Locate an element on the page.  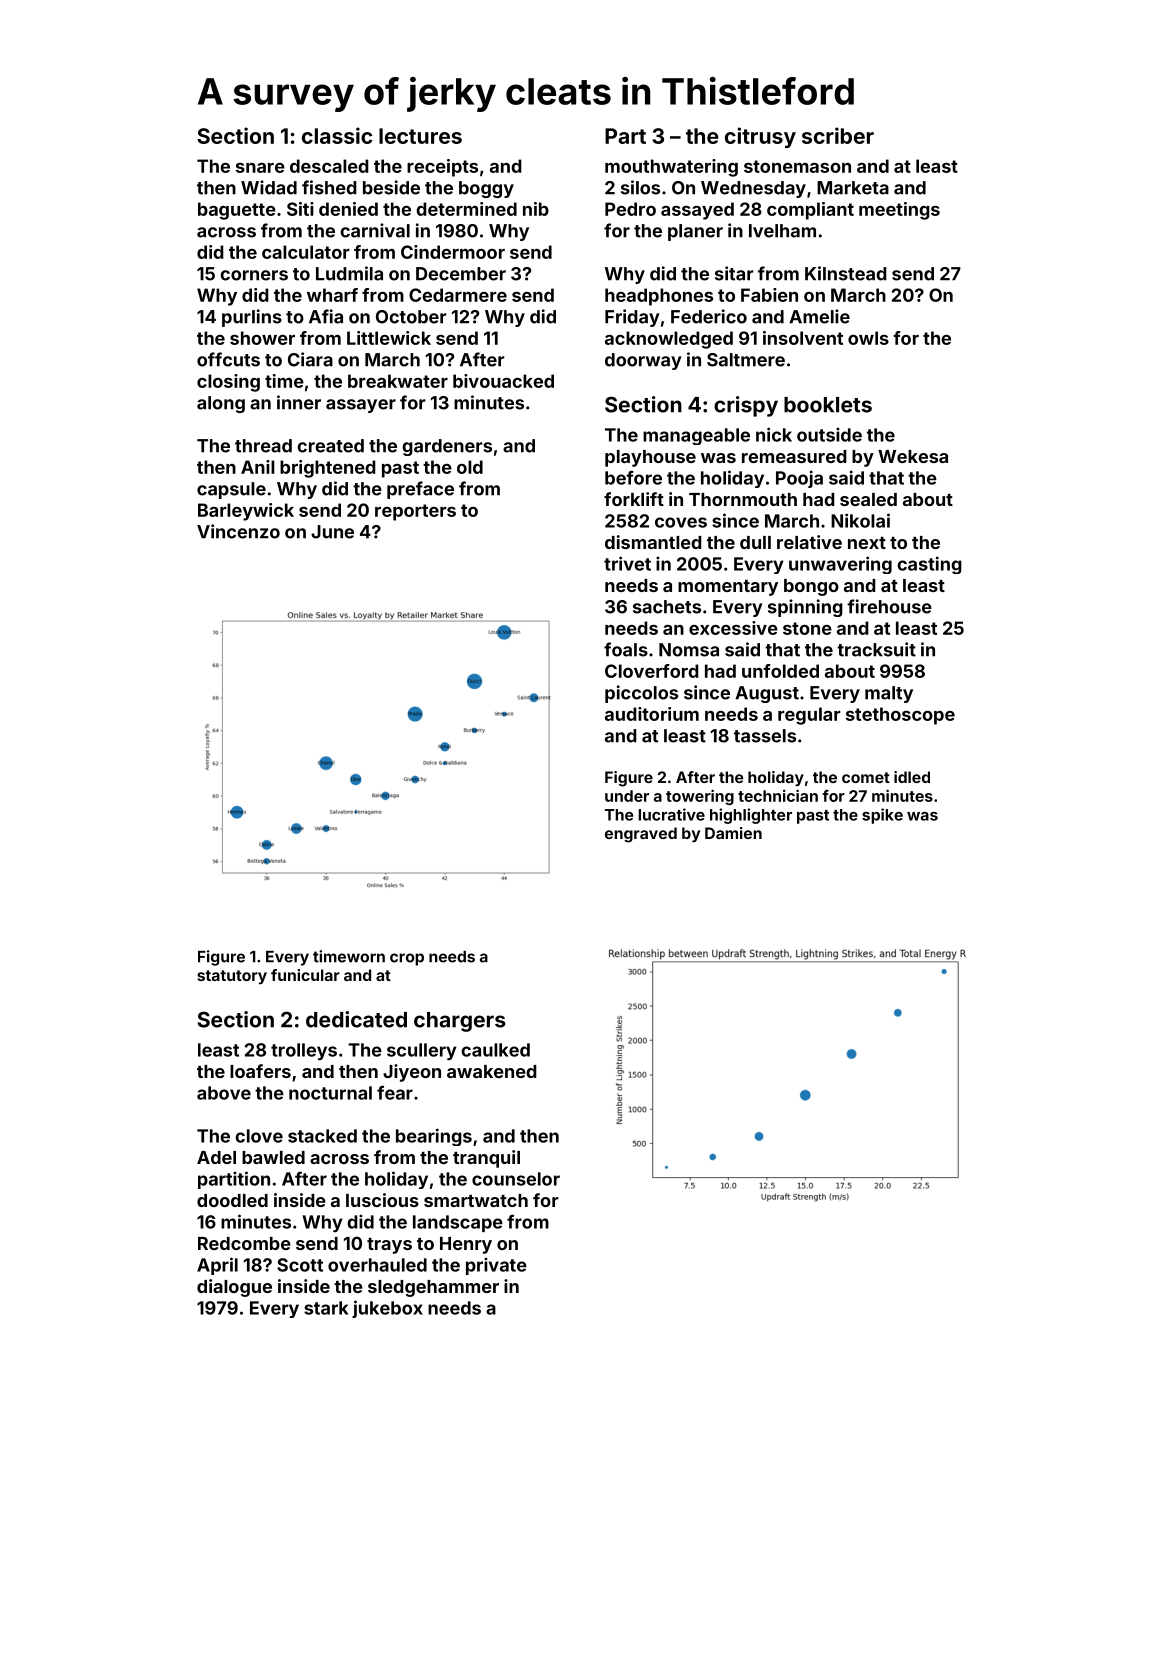
counselor is located at coordinates (516, 1179).
